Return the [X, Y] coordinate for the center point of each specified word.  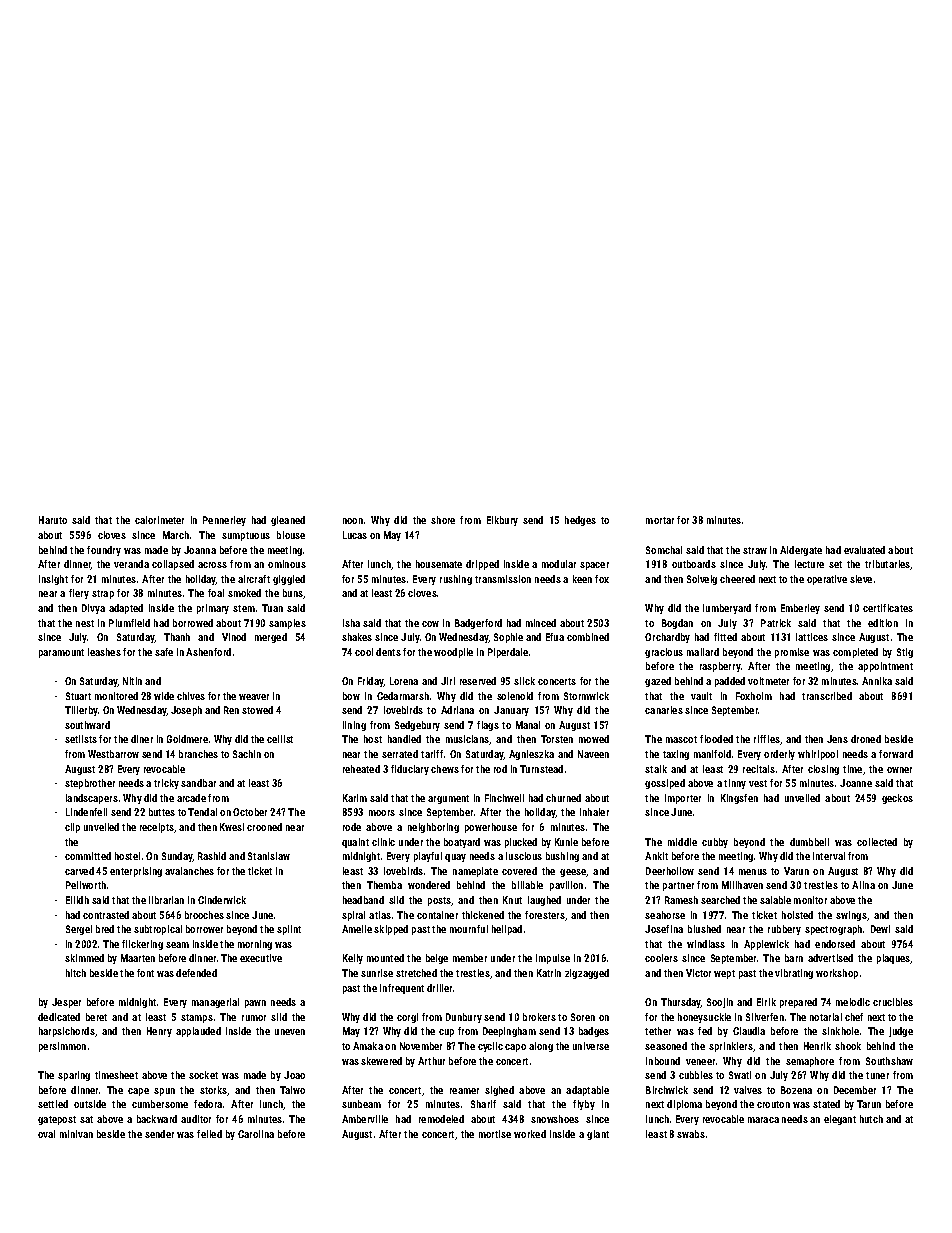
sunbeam [361, 1104]
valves [748, 1090]
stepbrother [90, 784]
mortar [660, 520]
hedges [580, 521]
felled [209, 1134]
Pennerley [224, 521]
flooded [716, 739]
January [511, 711]
